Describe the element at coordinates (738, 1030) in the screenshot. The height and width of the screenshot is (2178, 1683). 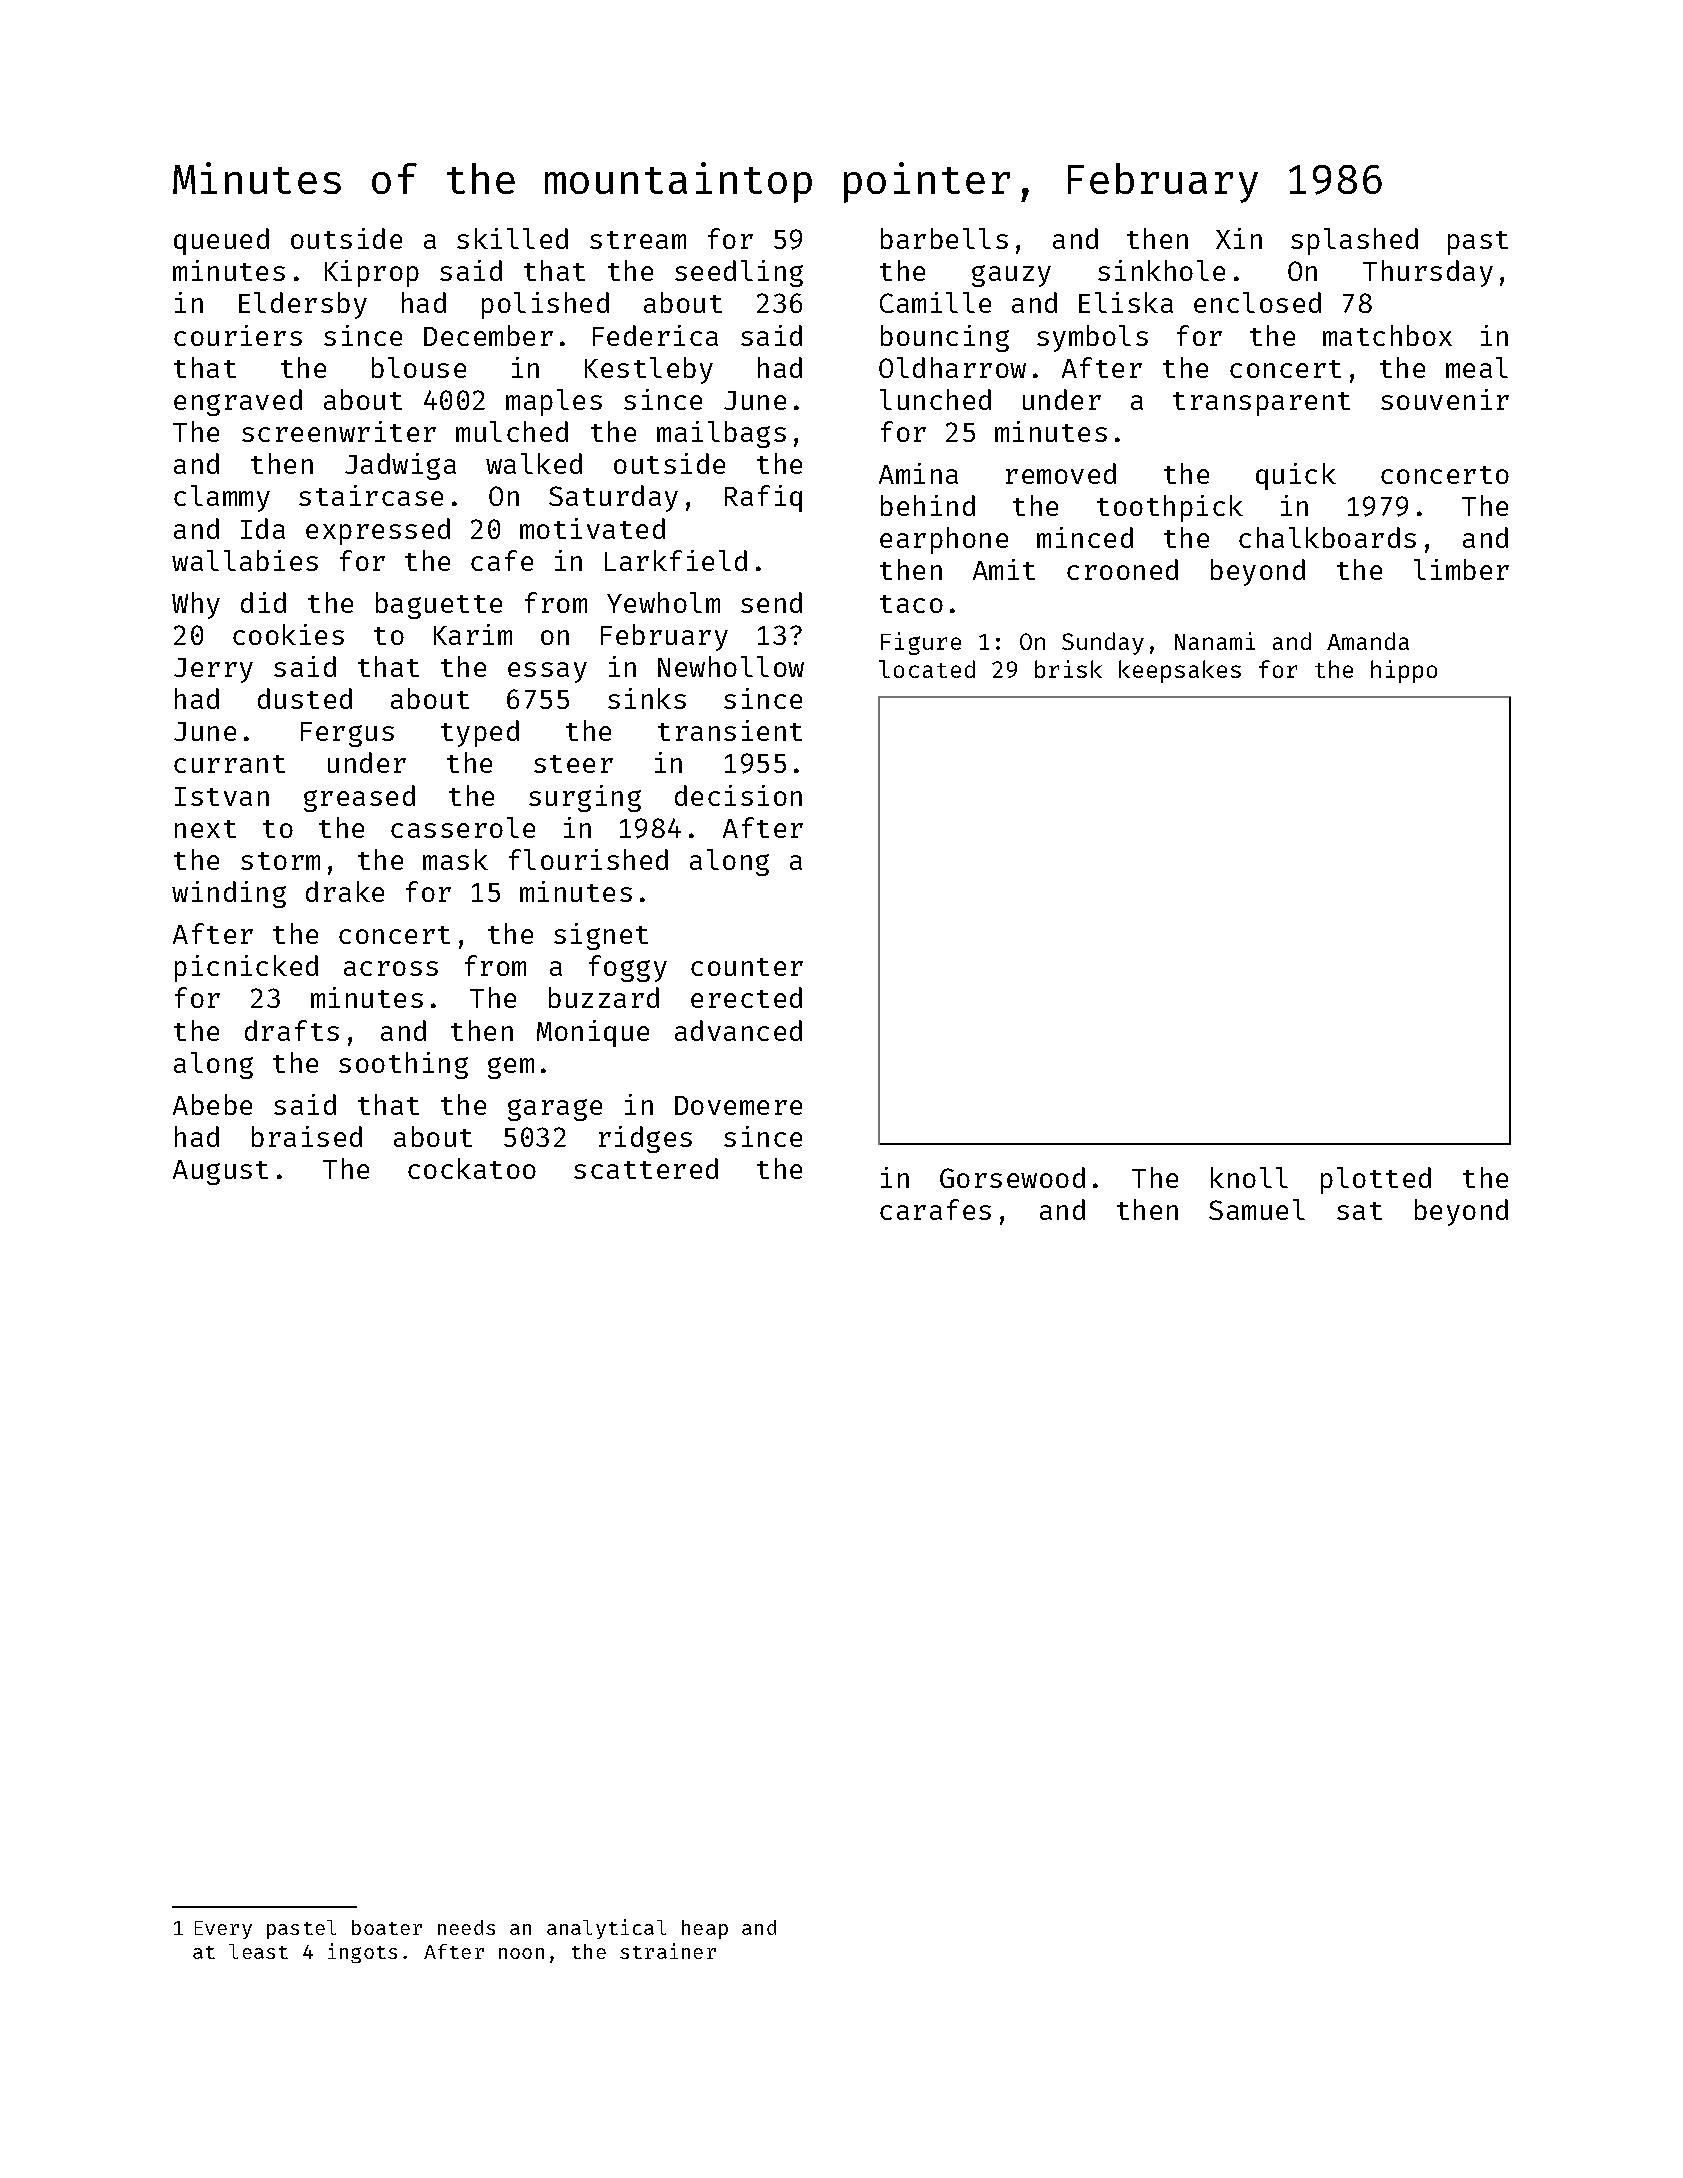
I see `advanced` at that location.
